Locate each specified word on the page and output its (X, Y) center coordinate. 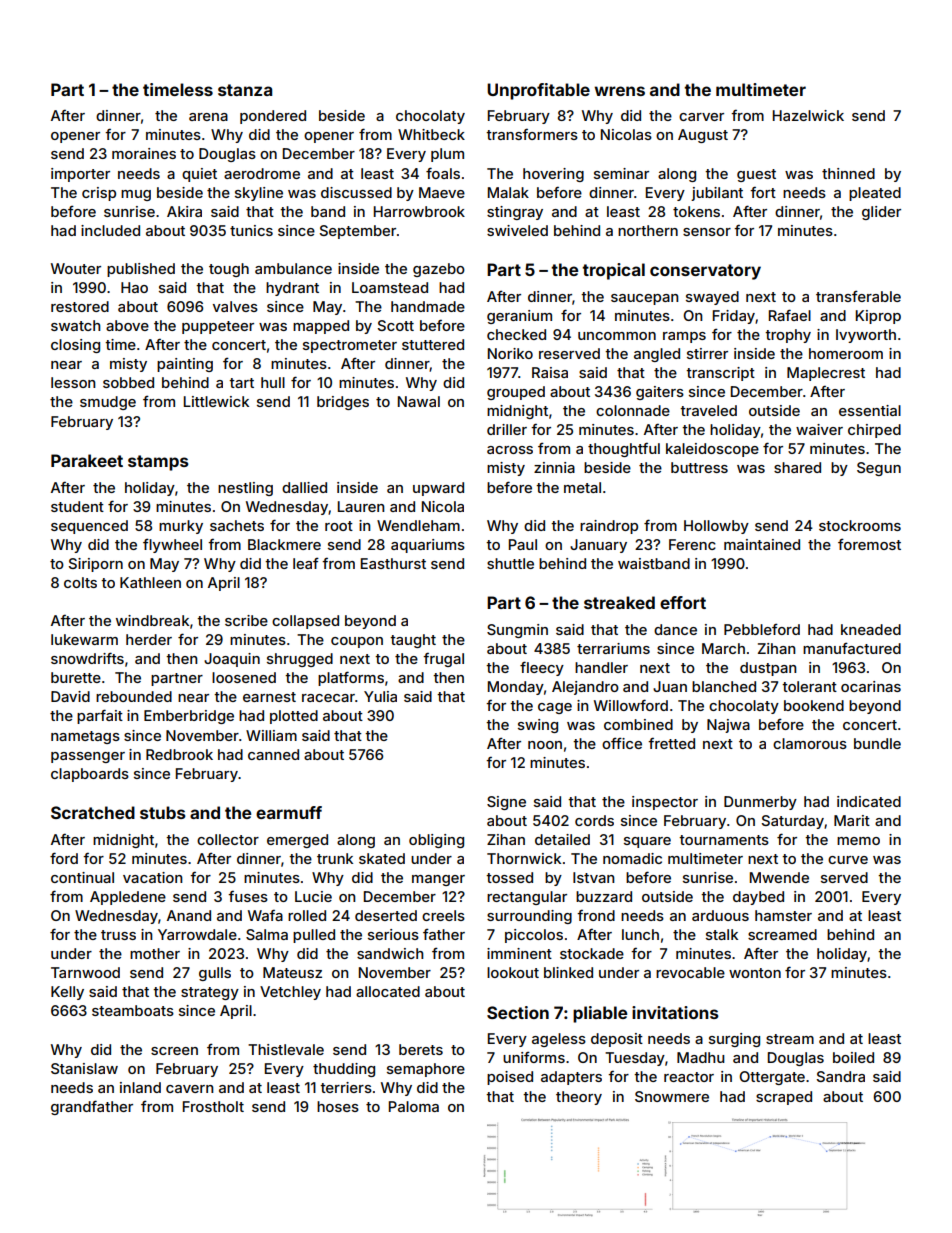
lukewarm (84, 639)
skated (382, 858)
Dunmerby (760, 803)
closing (75, 346)
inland (140, 1087)
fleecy (542, 668)
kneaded (871, 629)
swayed (712, 298)
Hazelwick (808, 115)
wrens (619, 91)
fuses (248, 896)
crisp (99, 194)
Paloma (414, 1106)
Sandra (841, 1076)
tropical (613, 271)
